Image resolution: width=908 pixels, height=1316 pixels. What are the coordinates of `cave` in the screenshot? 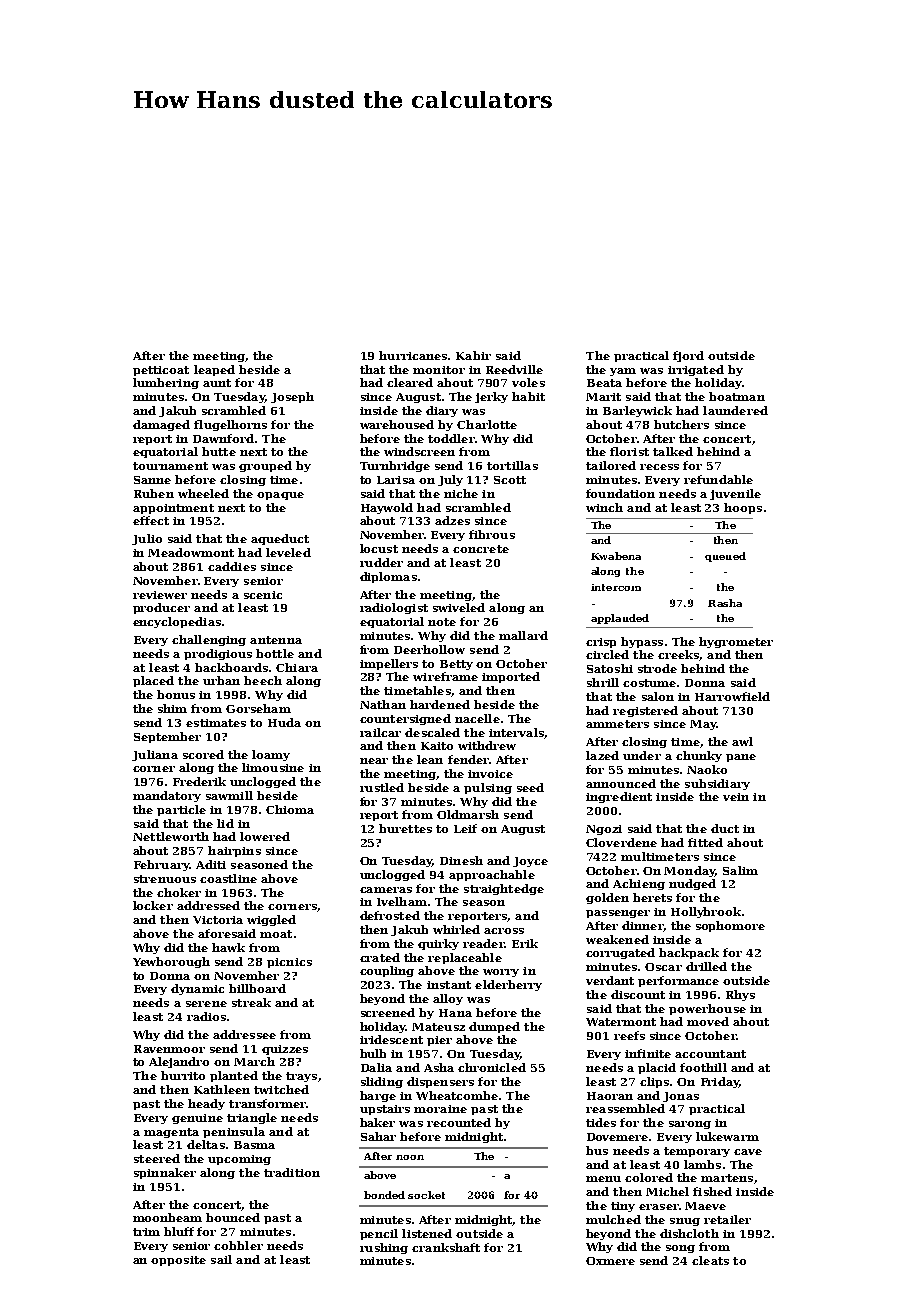 It's located at (748, 1152).
